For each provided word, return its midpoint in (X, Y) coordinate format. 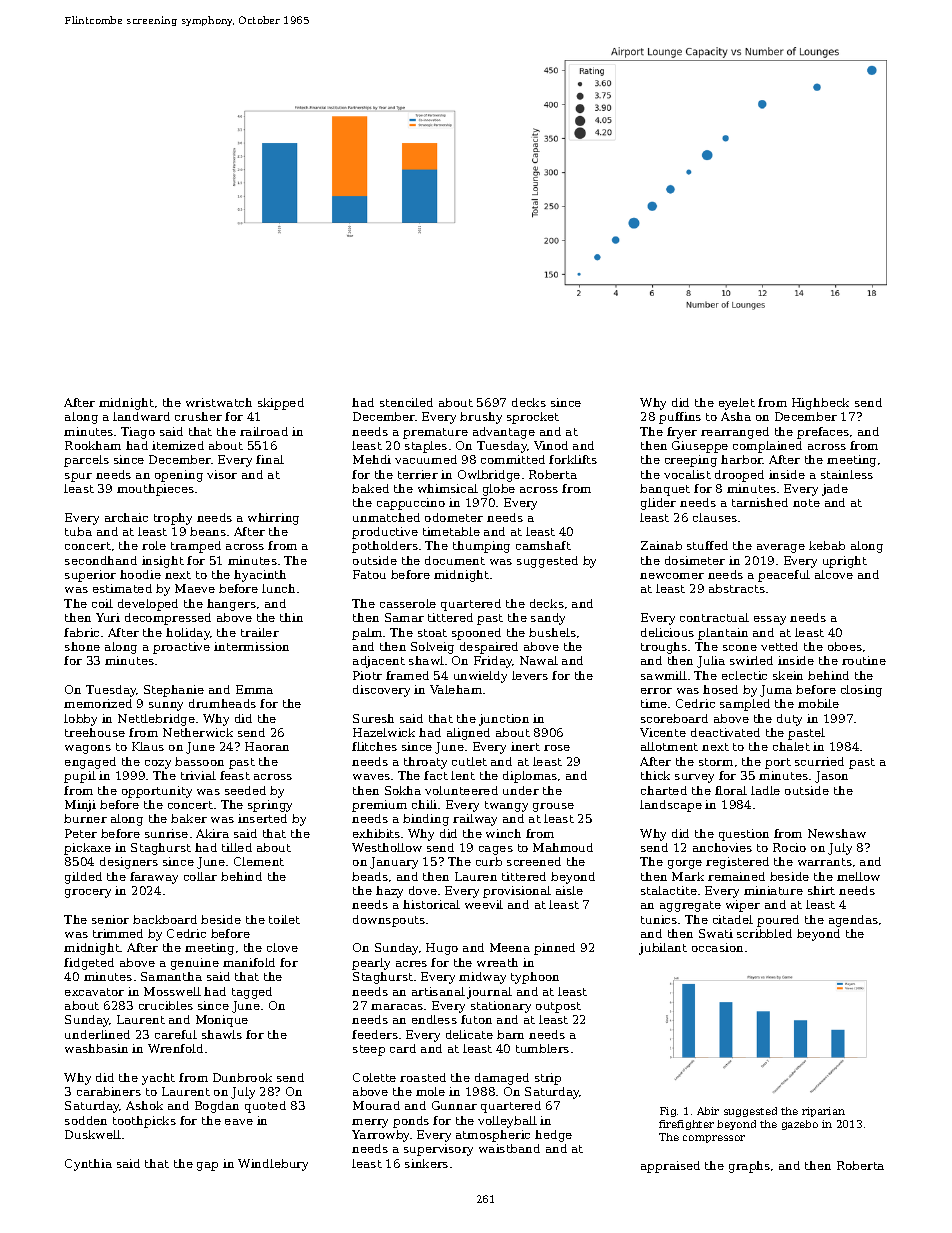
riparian (823, 1112)
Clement (259, 861)
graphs (749, 1167)
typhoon (535, 978)
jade (835, 490)
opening (179, 476)
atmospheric (493, 1136)
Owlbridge (489, 476)
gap (207, 1166)
